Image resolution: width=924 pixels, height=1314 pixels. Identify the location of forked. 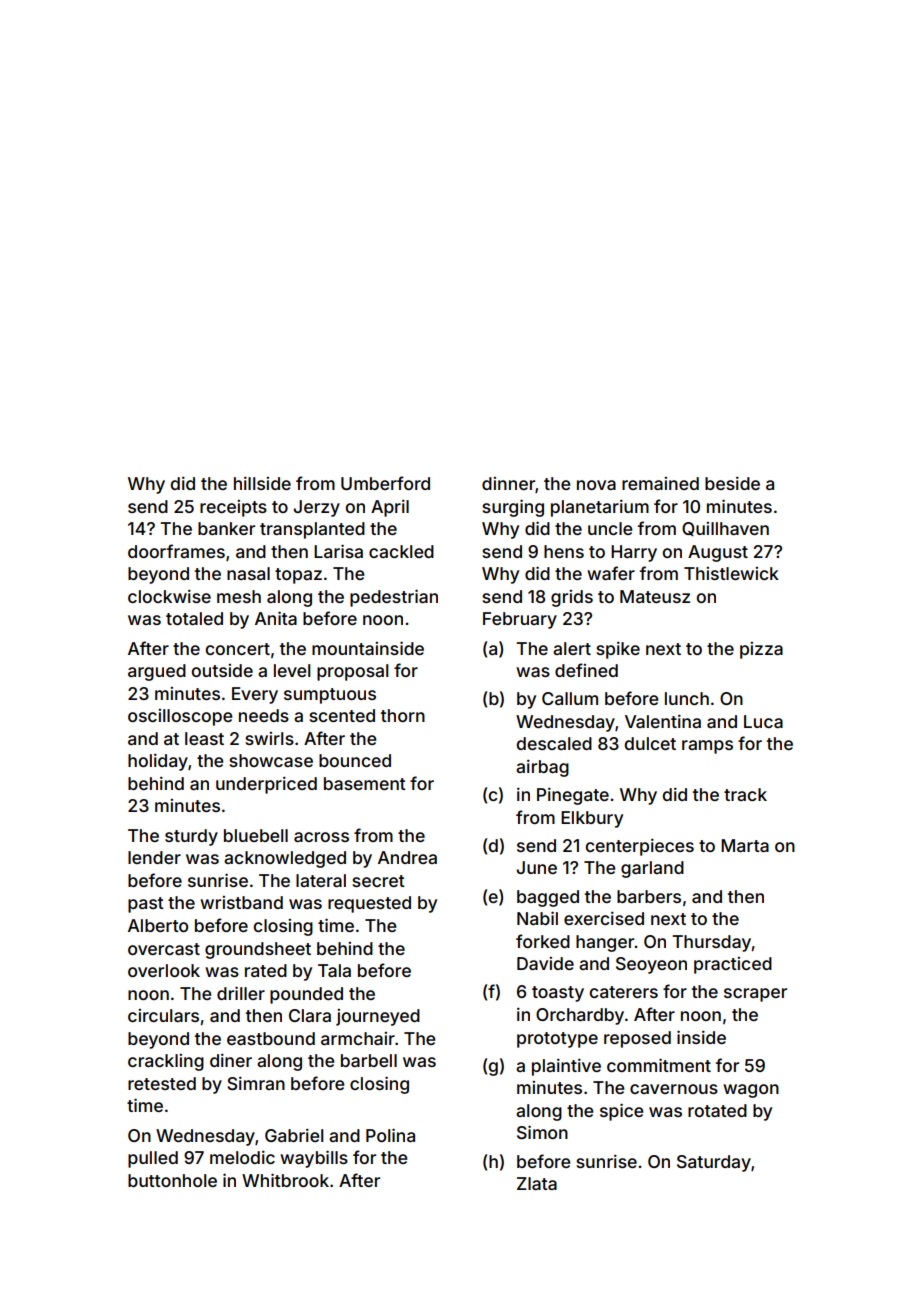
(543, 941).
